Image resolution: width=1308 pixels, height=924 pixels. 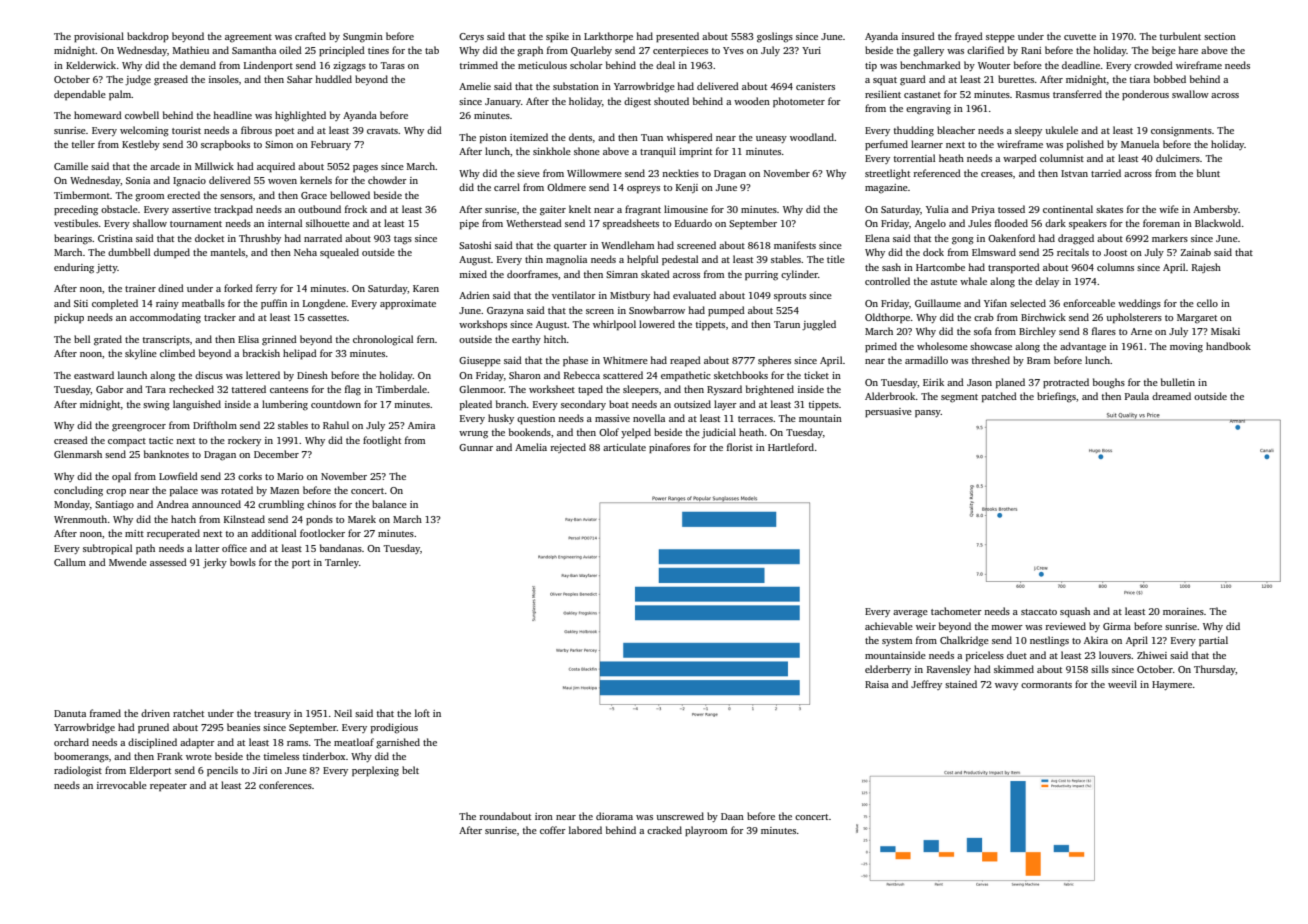 What do you see at coordinates (1220, 36) in the screenshot?
I see `section` at bounding box center [1220, 36].
